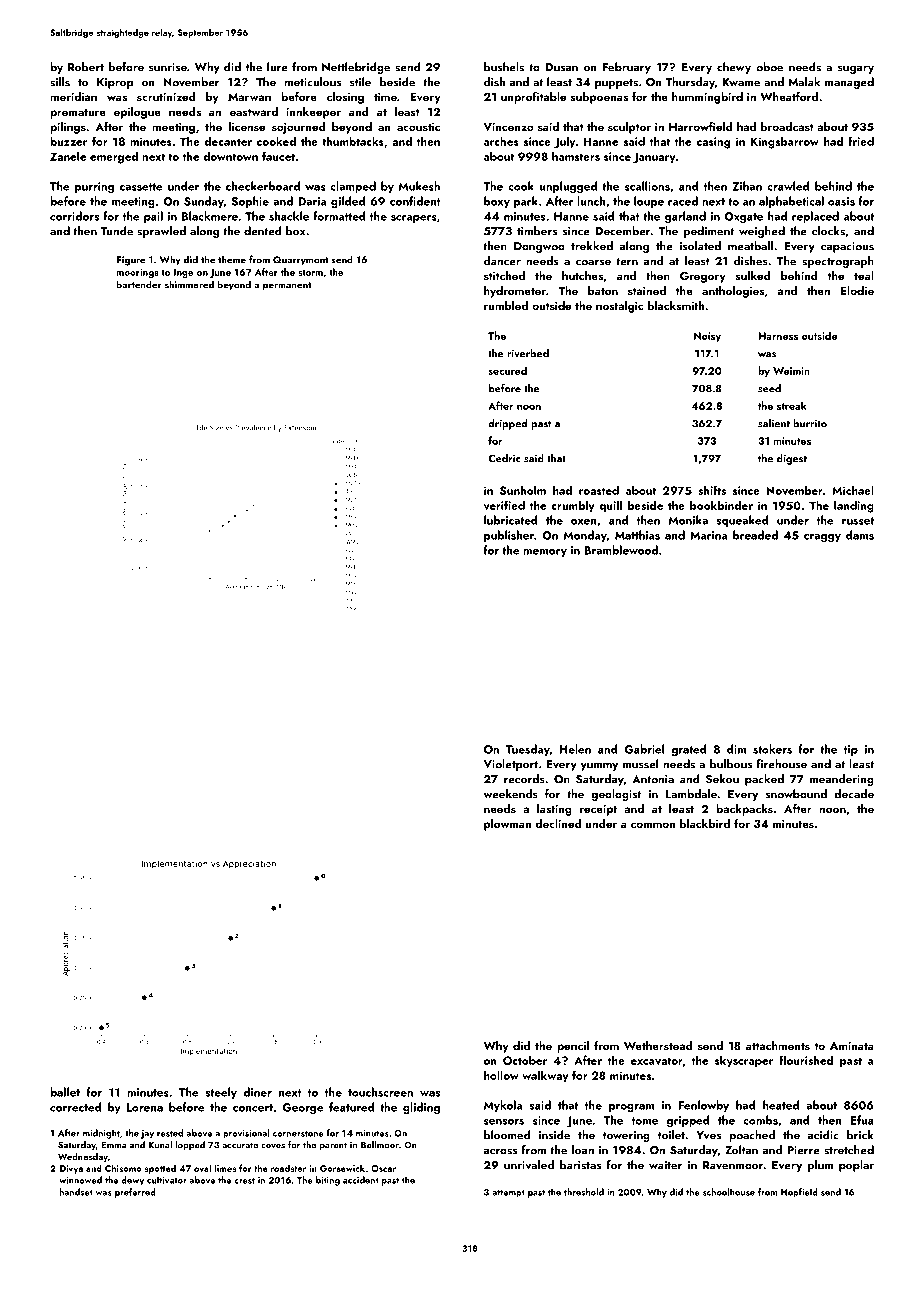 This image has height=1308, width=924. Describe the element at coordinates (504, 67) in the image. I see `bushels` at that location.
